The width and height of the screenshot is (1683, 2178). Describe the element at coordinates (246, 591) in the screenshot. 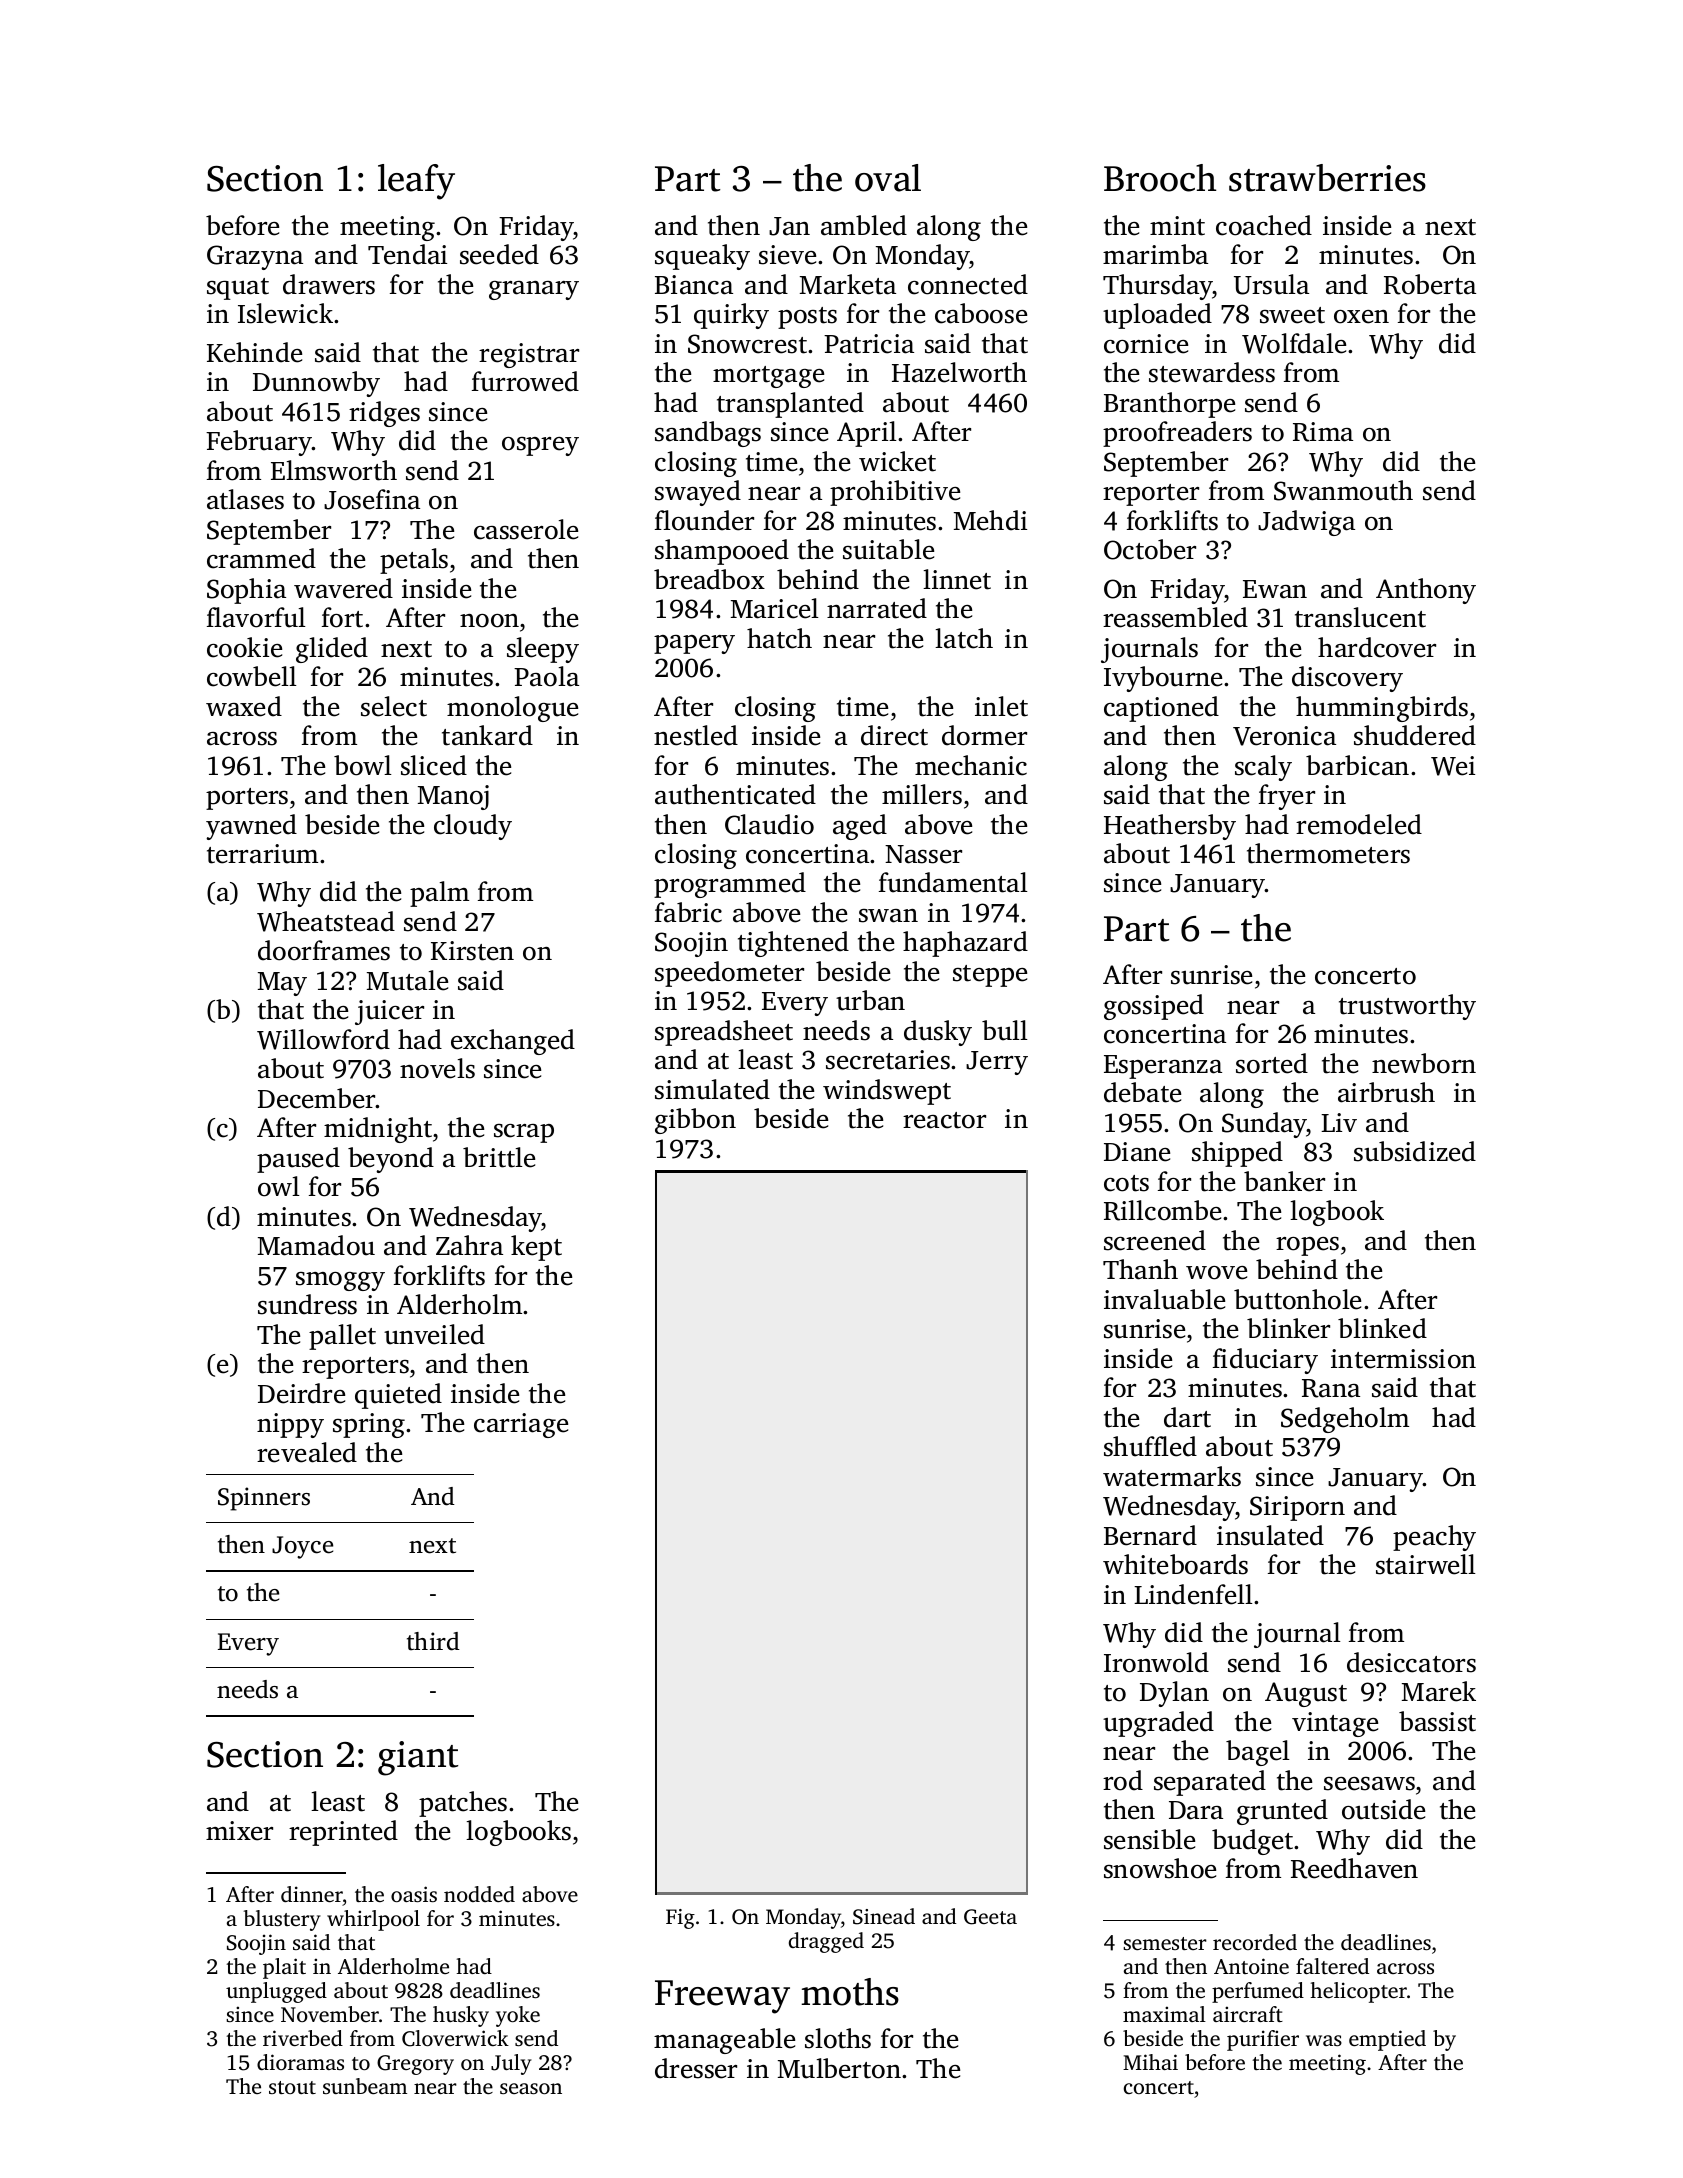

I see `Sophia` at that location.
